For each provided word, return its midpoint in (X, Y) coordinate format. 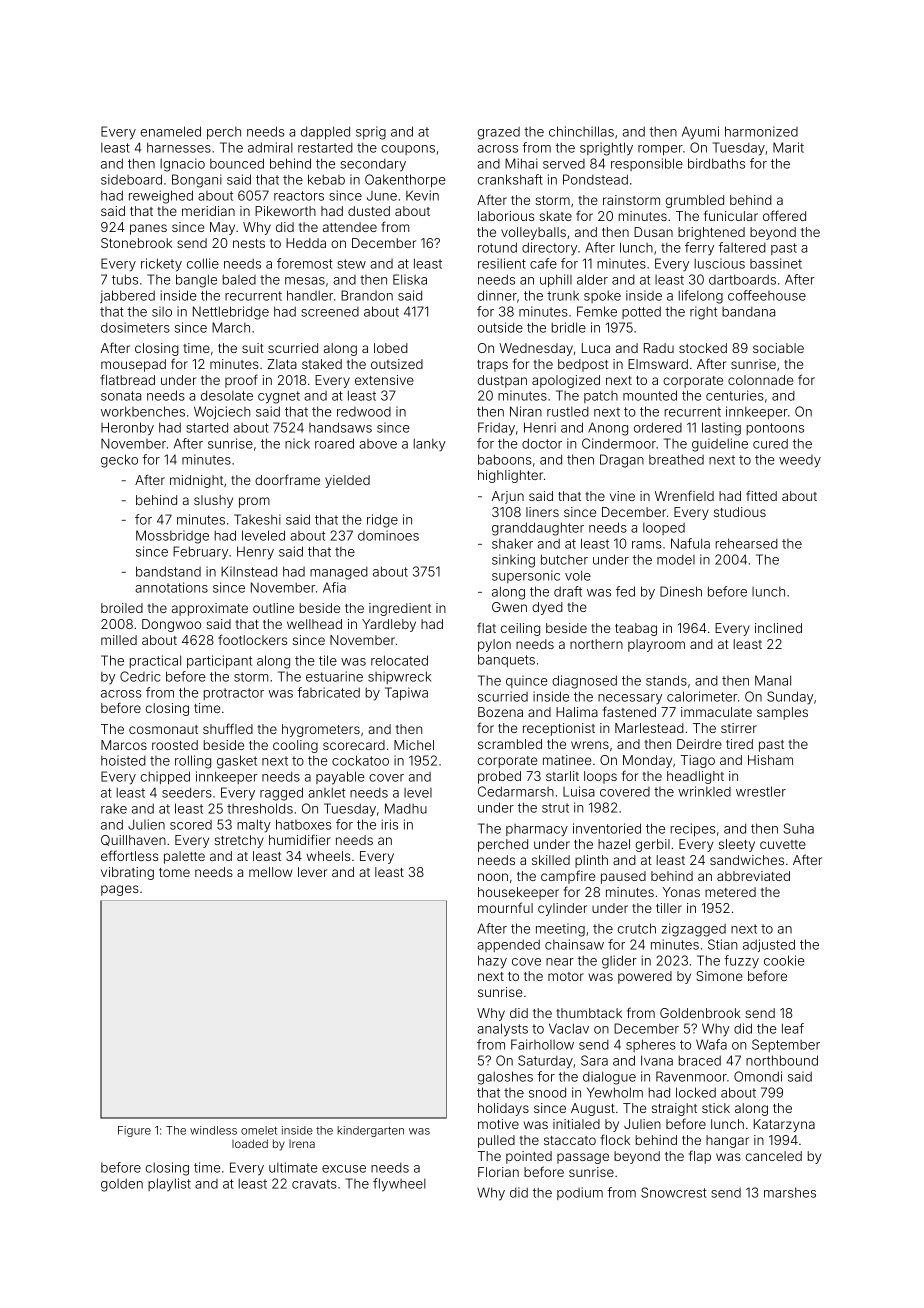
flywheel (399, 1185)
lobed (391, 348)
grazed (499, 133)
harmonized (761, 131)
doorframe (287, 479)
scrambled (510, 744)
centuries (735, 395)
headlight (695, 777)
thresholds (260, 808)
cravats (314, 1184)
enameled (171, 131)
